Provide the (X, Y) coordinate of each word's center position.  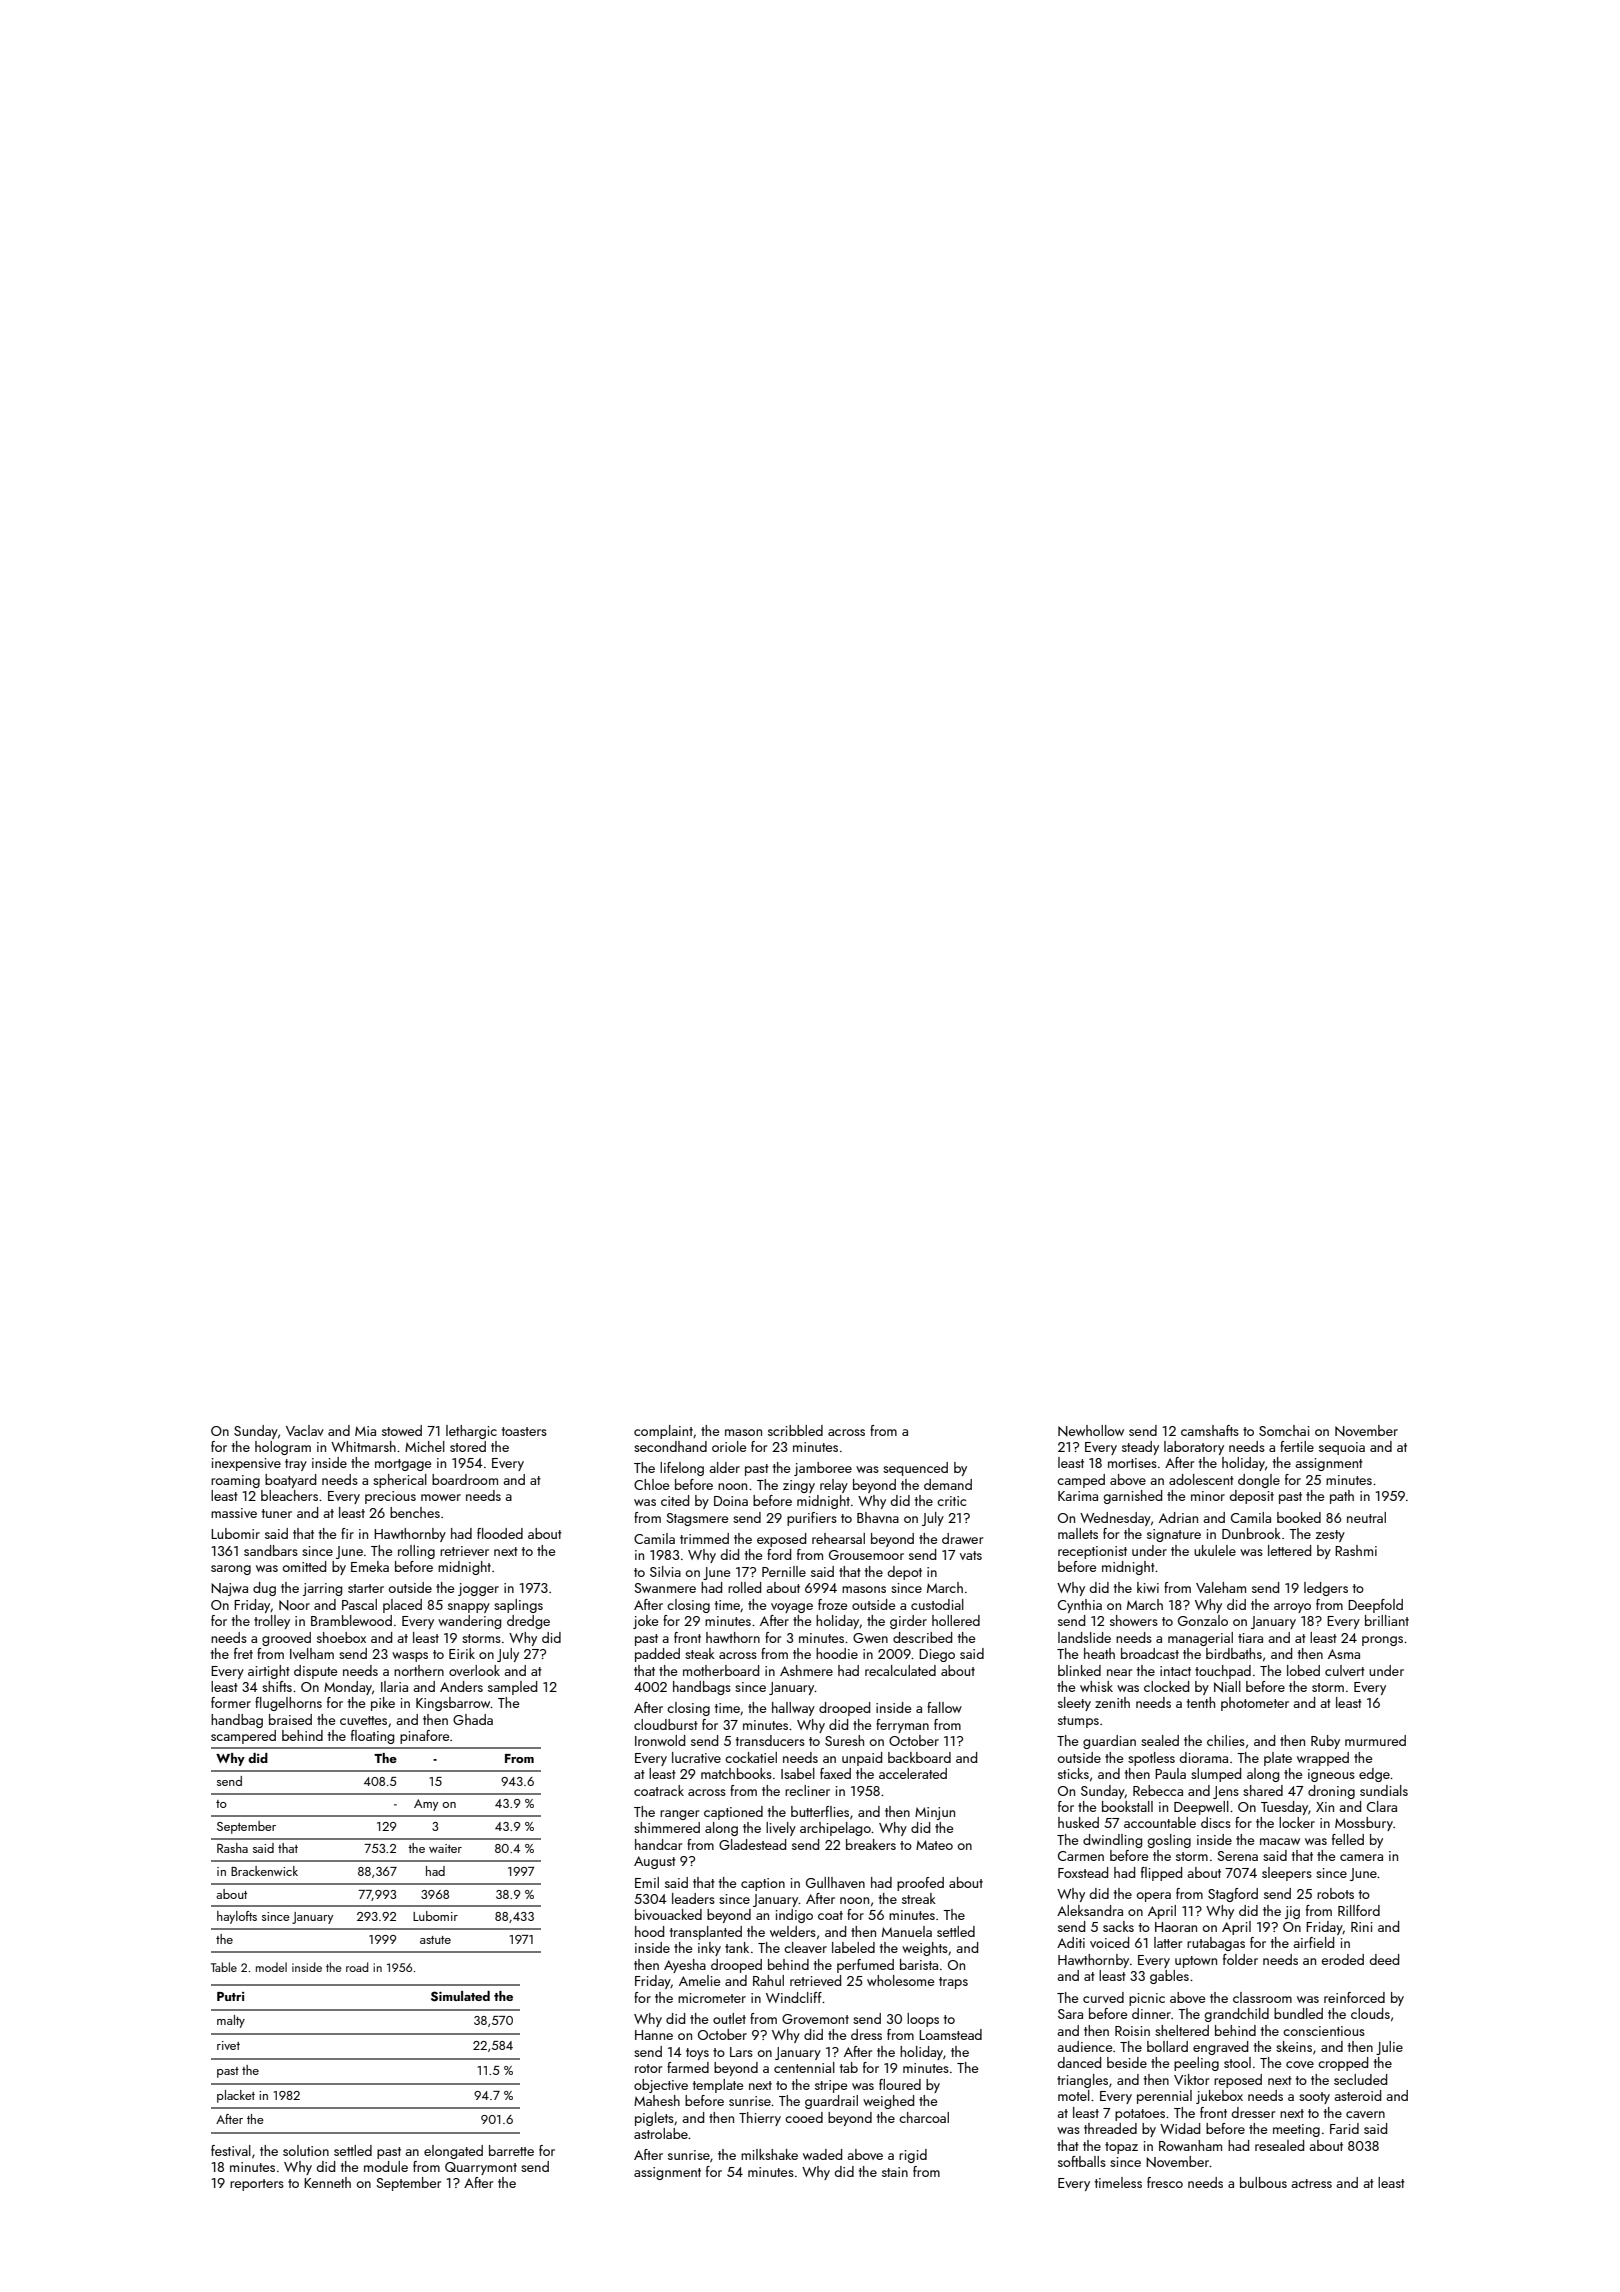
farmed (688, 2067)
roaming (235, 1481)
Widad (1180, 2128)
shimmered (667, 1827)
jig (1292, 1912)
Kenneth (327, 2182)
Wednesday (1115, 1519)
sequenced (915, 1469)
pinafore (424, 1737)
